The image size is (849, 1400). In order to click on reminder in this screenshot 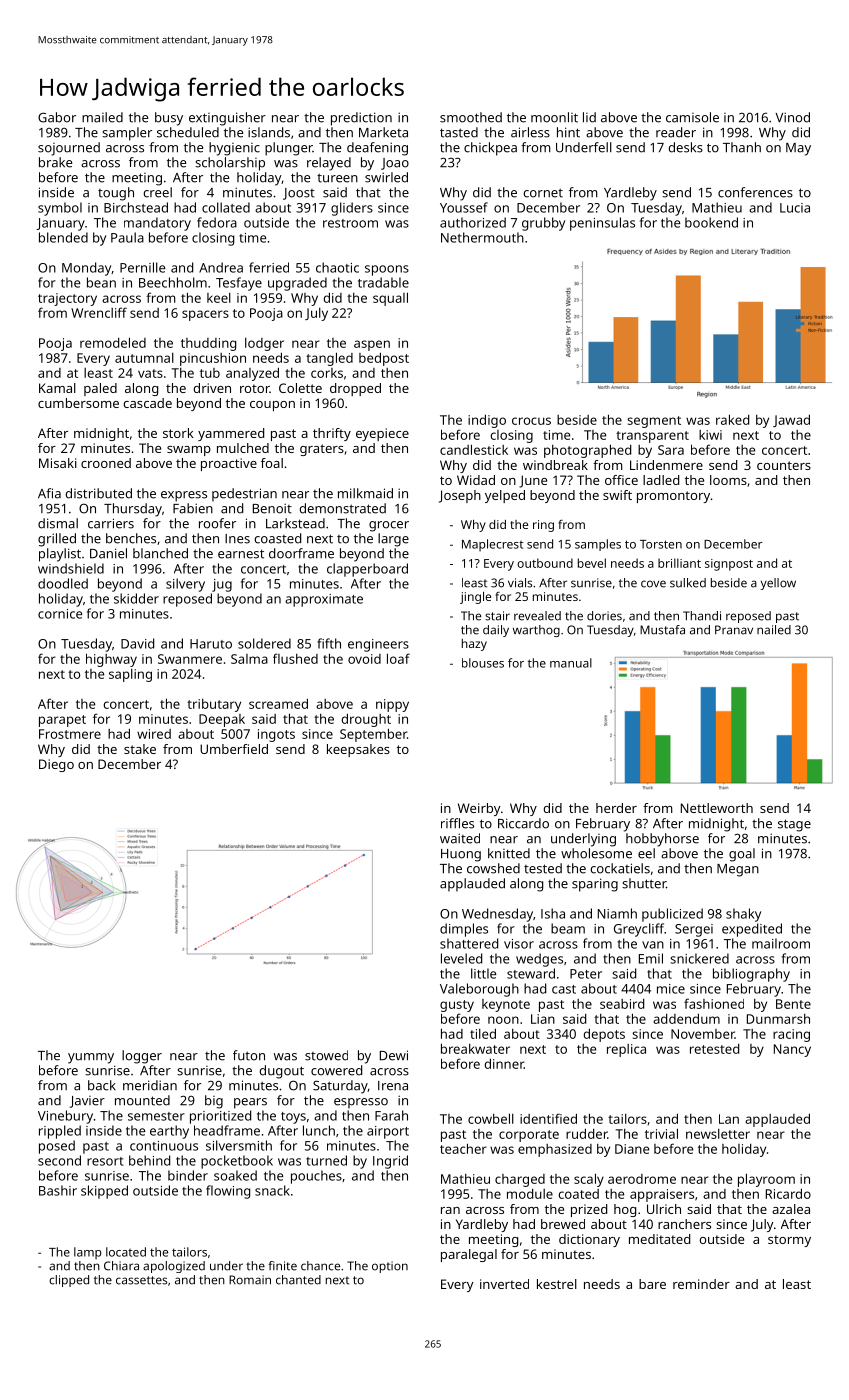, I will do `click(701, 1284)`.
